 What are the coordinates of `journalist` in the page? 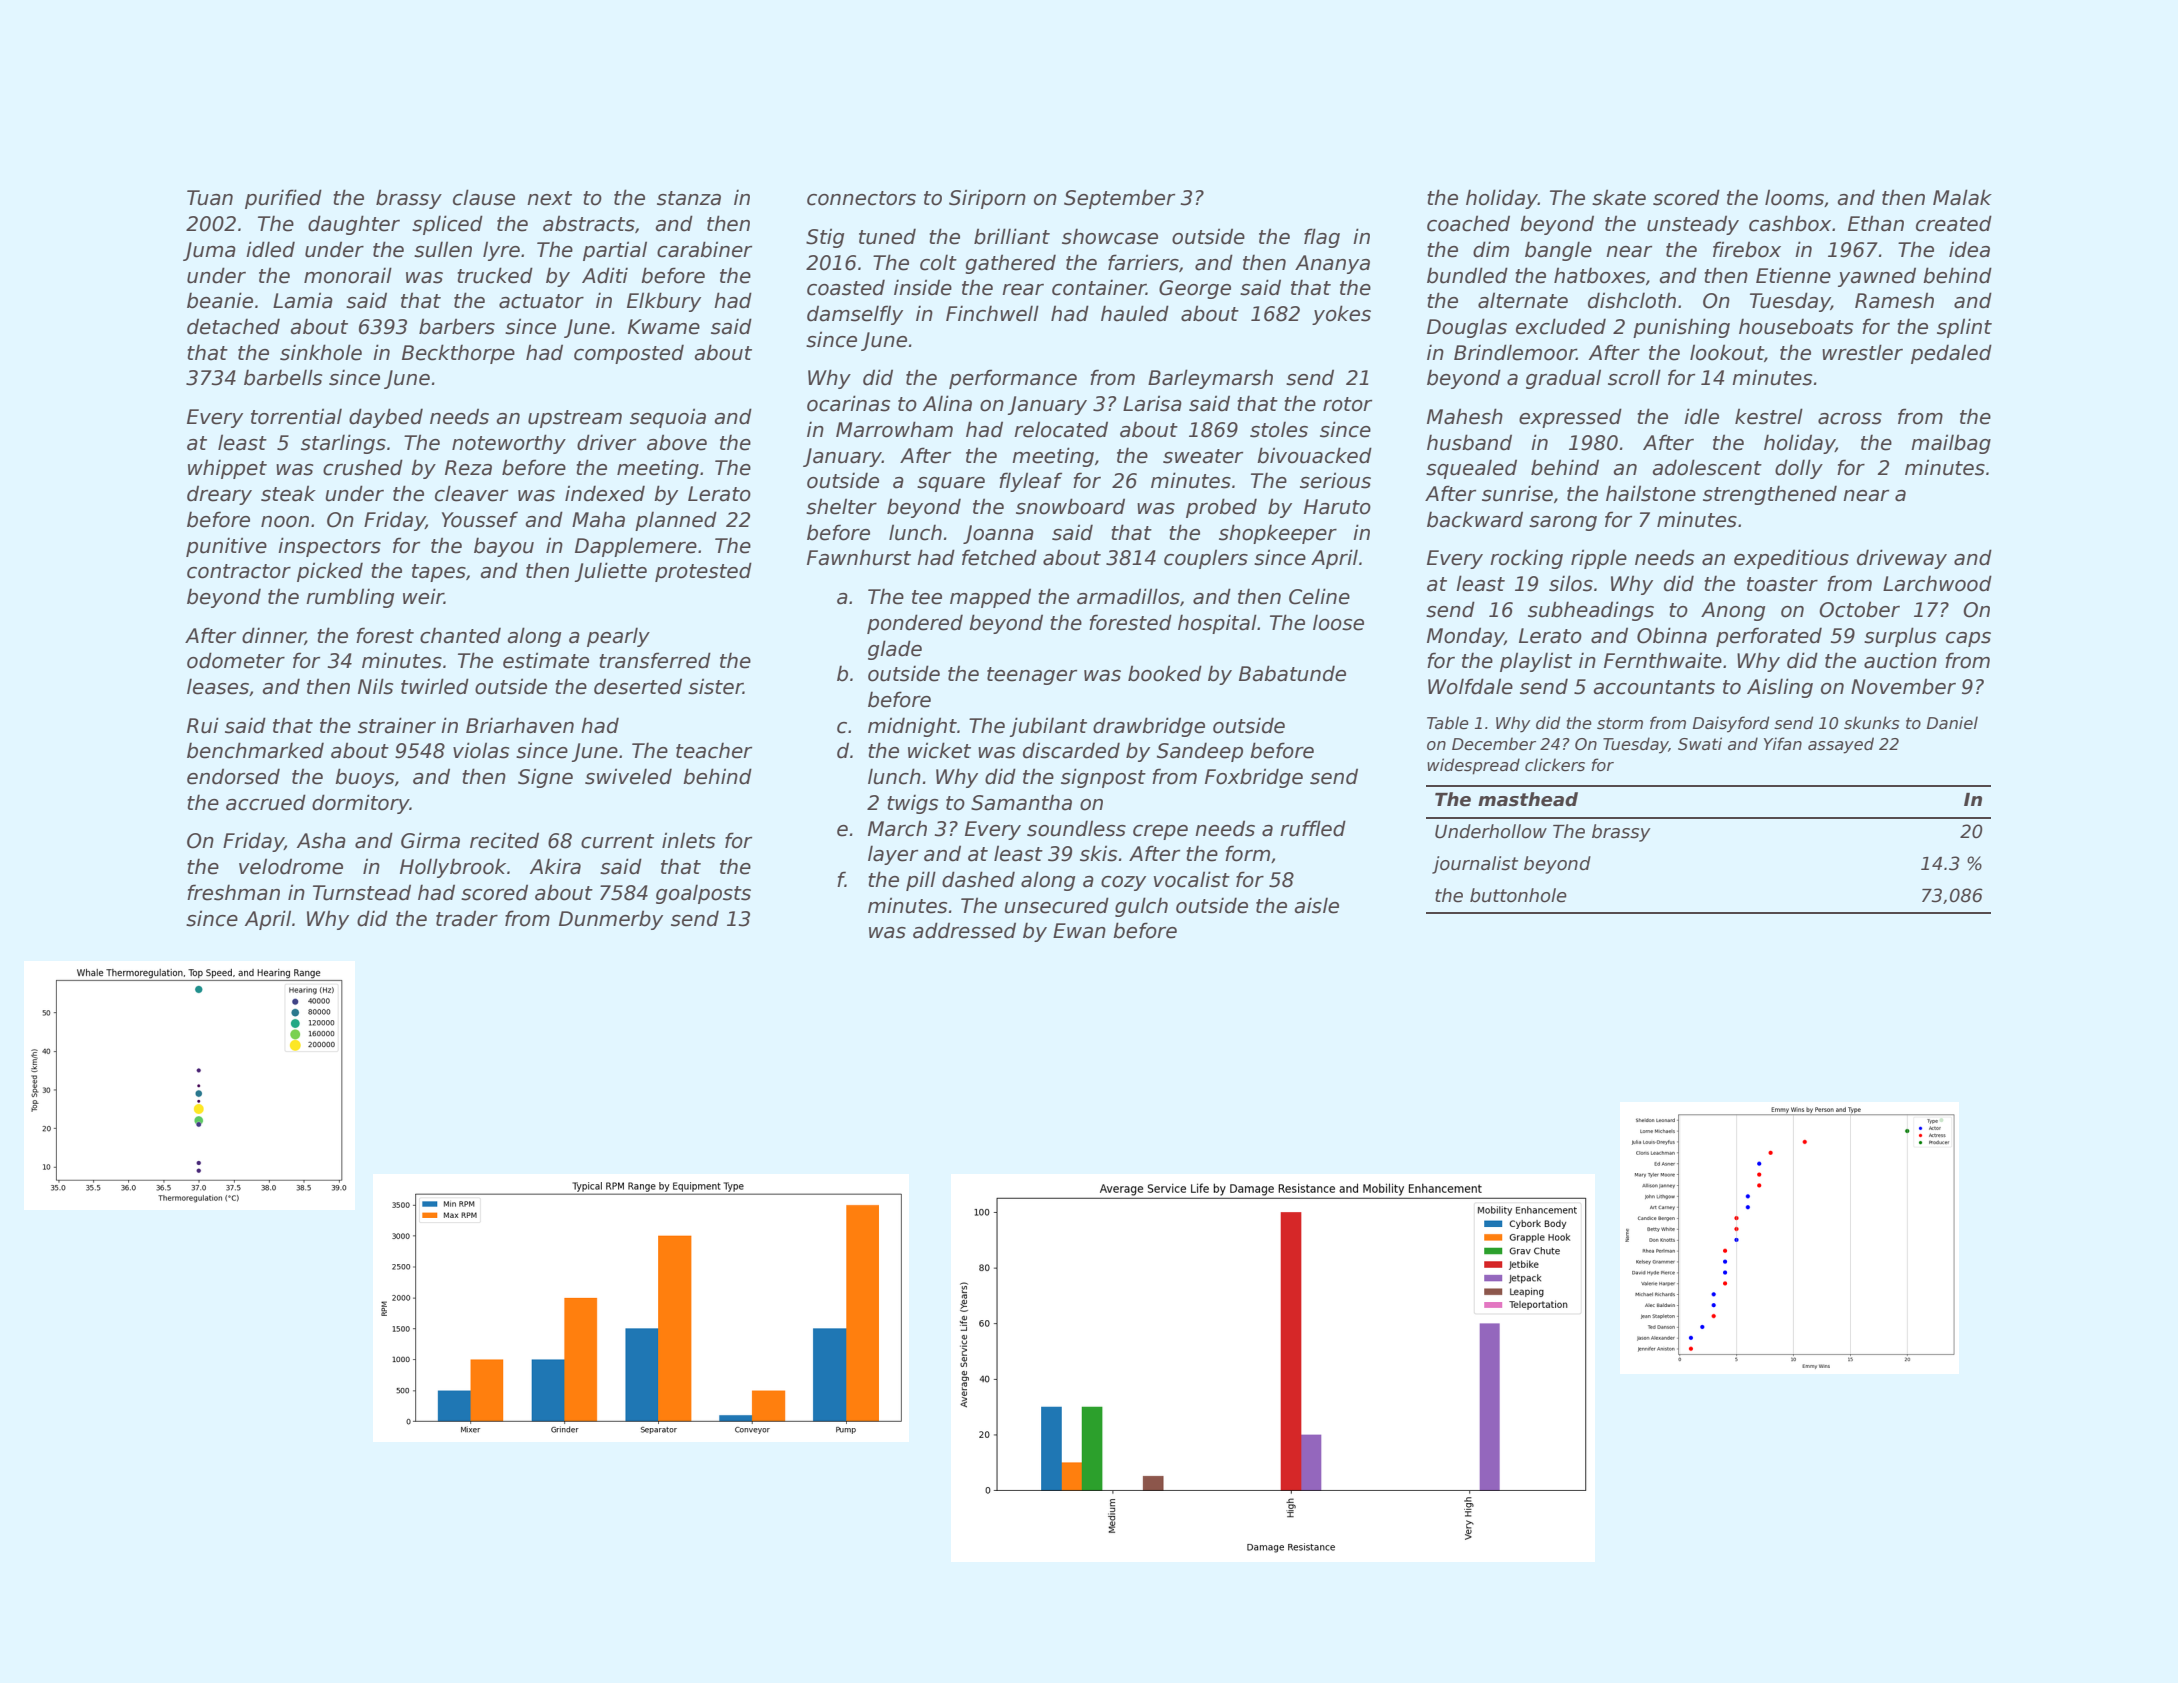 It's located at (1475, 865).
